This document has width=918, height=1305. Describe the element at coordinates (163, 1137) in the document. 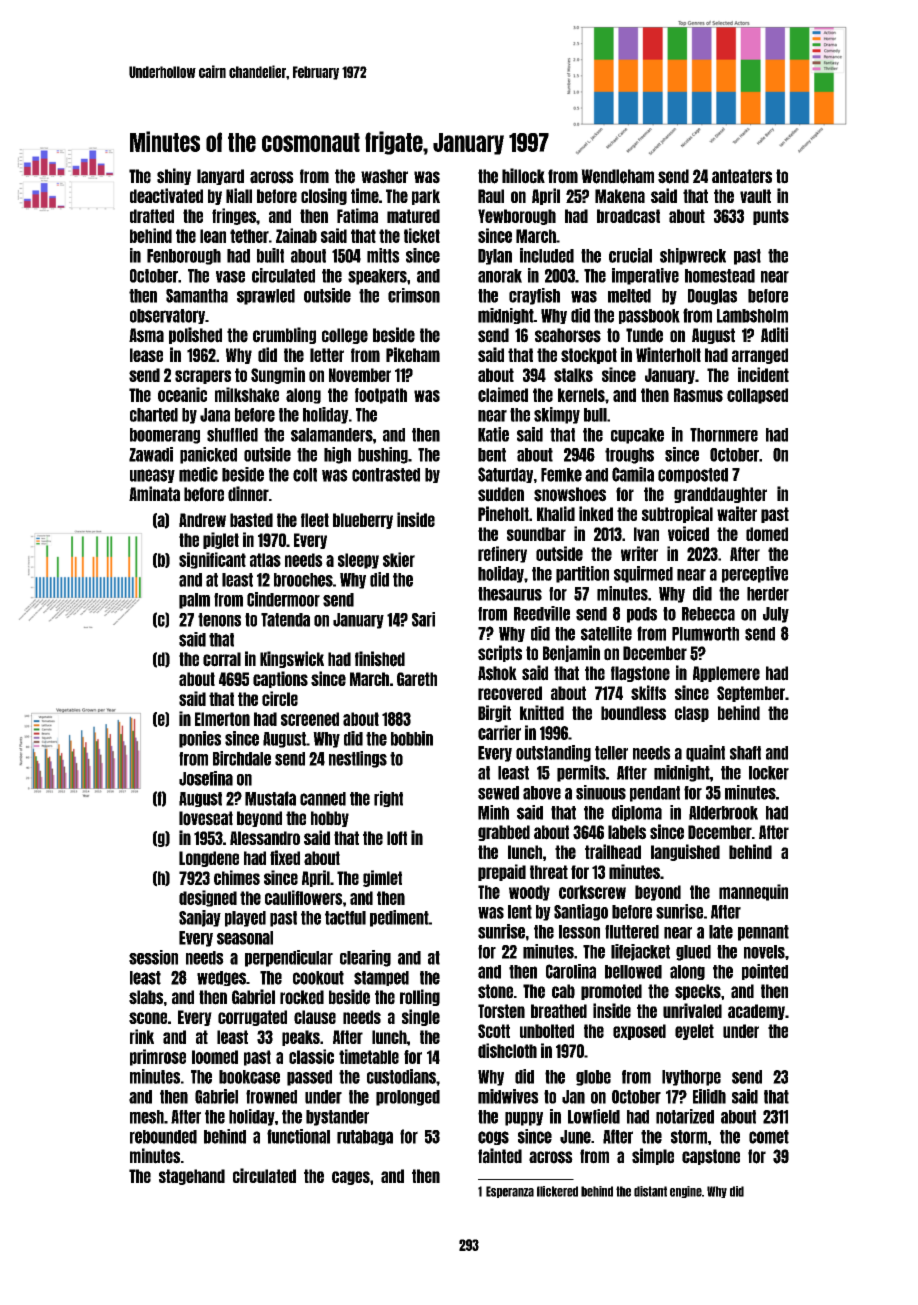

I see `rebounded` at that location.
